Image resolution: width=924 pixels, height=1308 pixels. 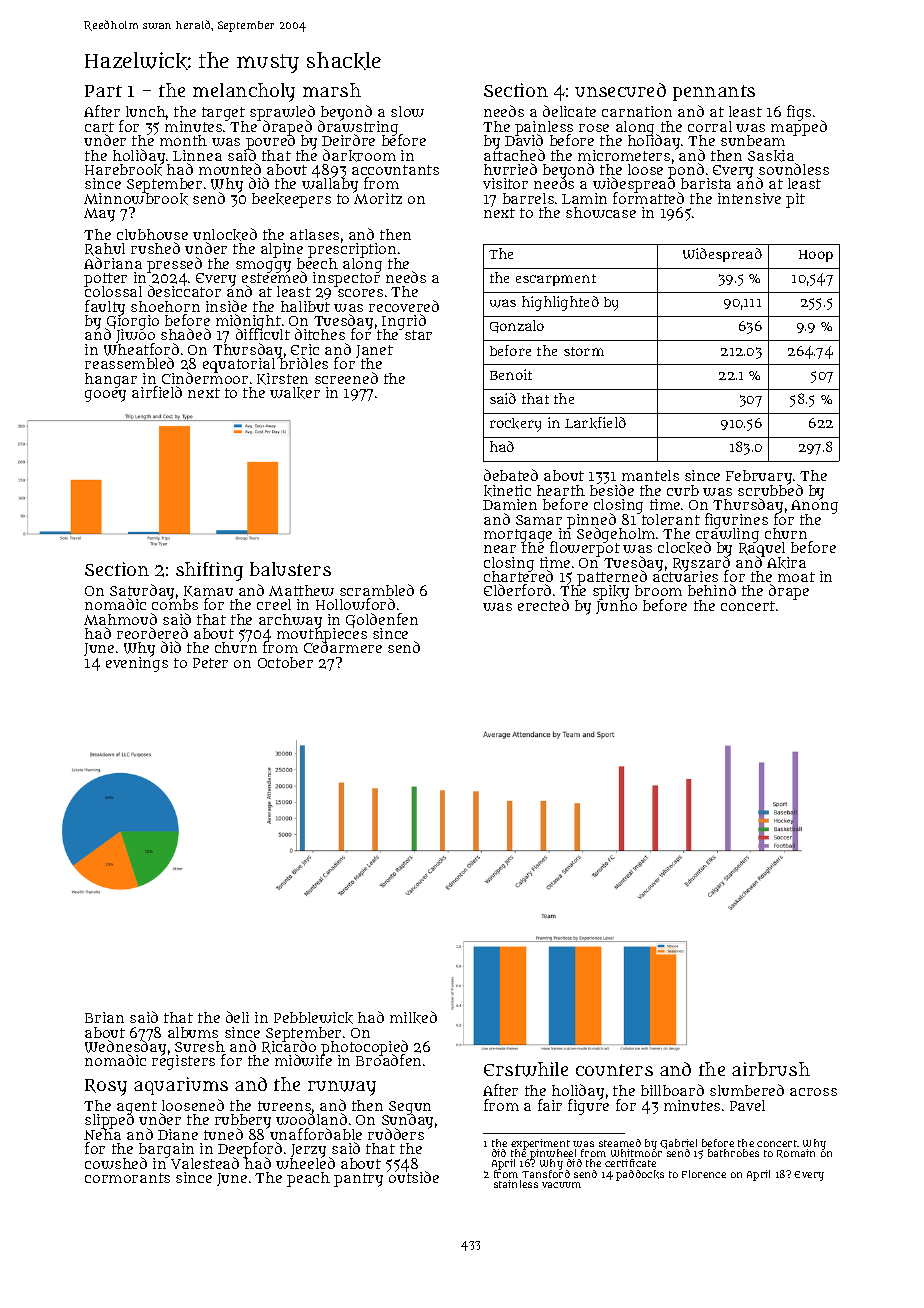 I want to click on milked, so click(x=413, y=1017).
